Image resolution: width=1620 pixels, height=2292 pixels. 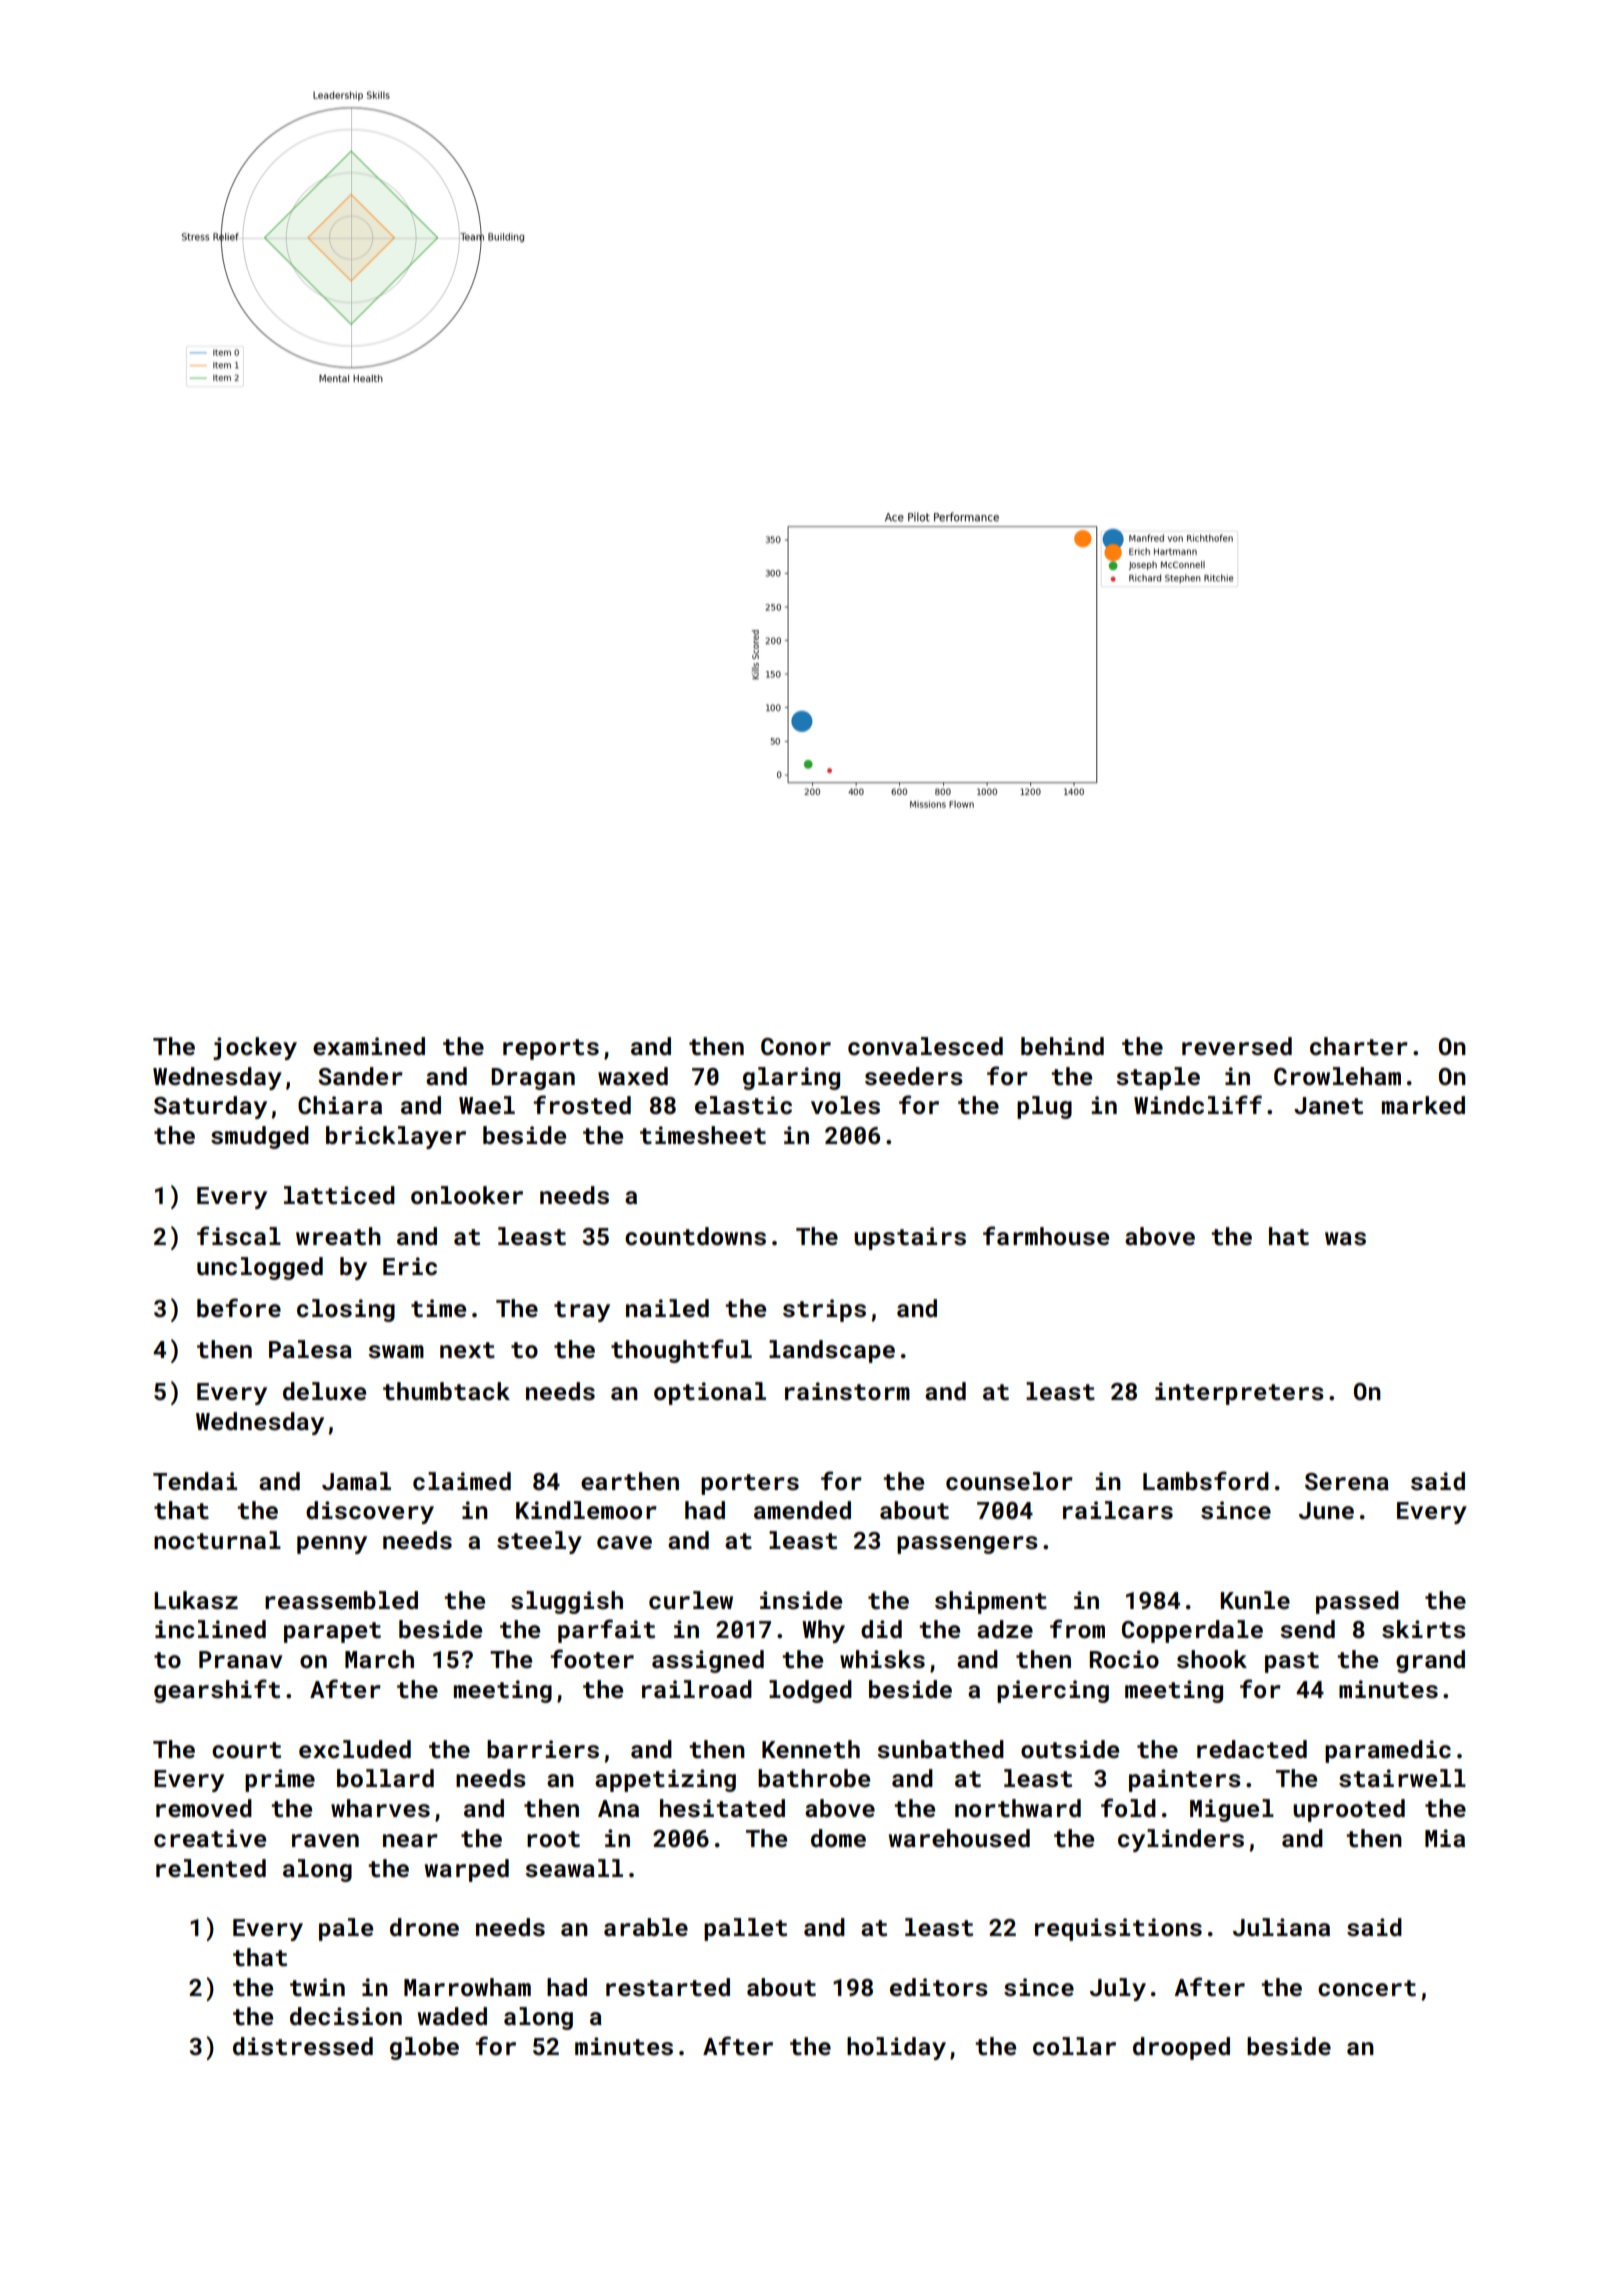 What do you see at coordinates (1423, 1105) in the image?
I see `marked` at bounding box center [1423, 1105].
